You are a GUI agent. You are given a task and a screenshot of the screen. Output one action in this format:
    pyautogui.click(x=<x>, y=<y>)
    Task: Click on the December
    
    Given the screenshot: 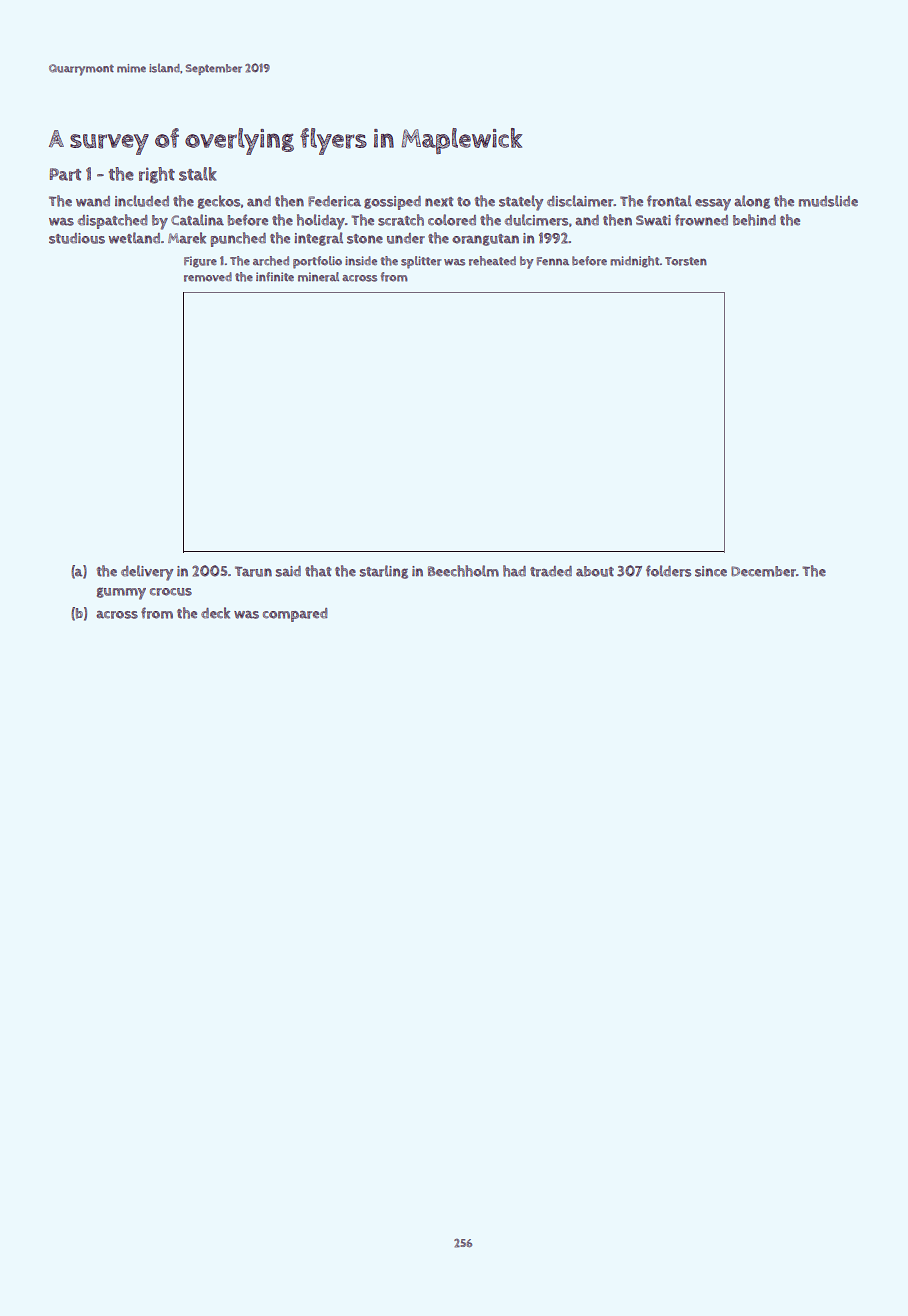 What is the action you would take?
    pyautogui.click(x=763, y=571)
